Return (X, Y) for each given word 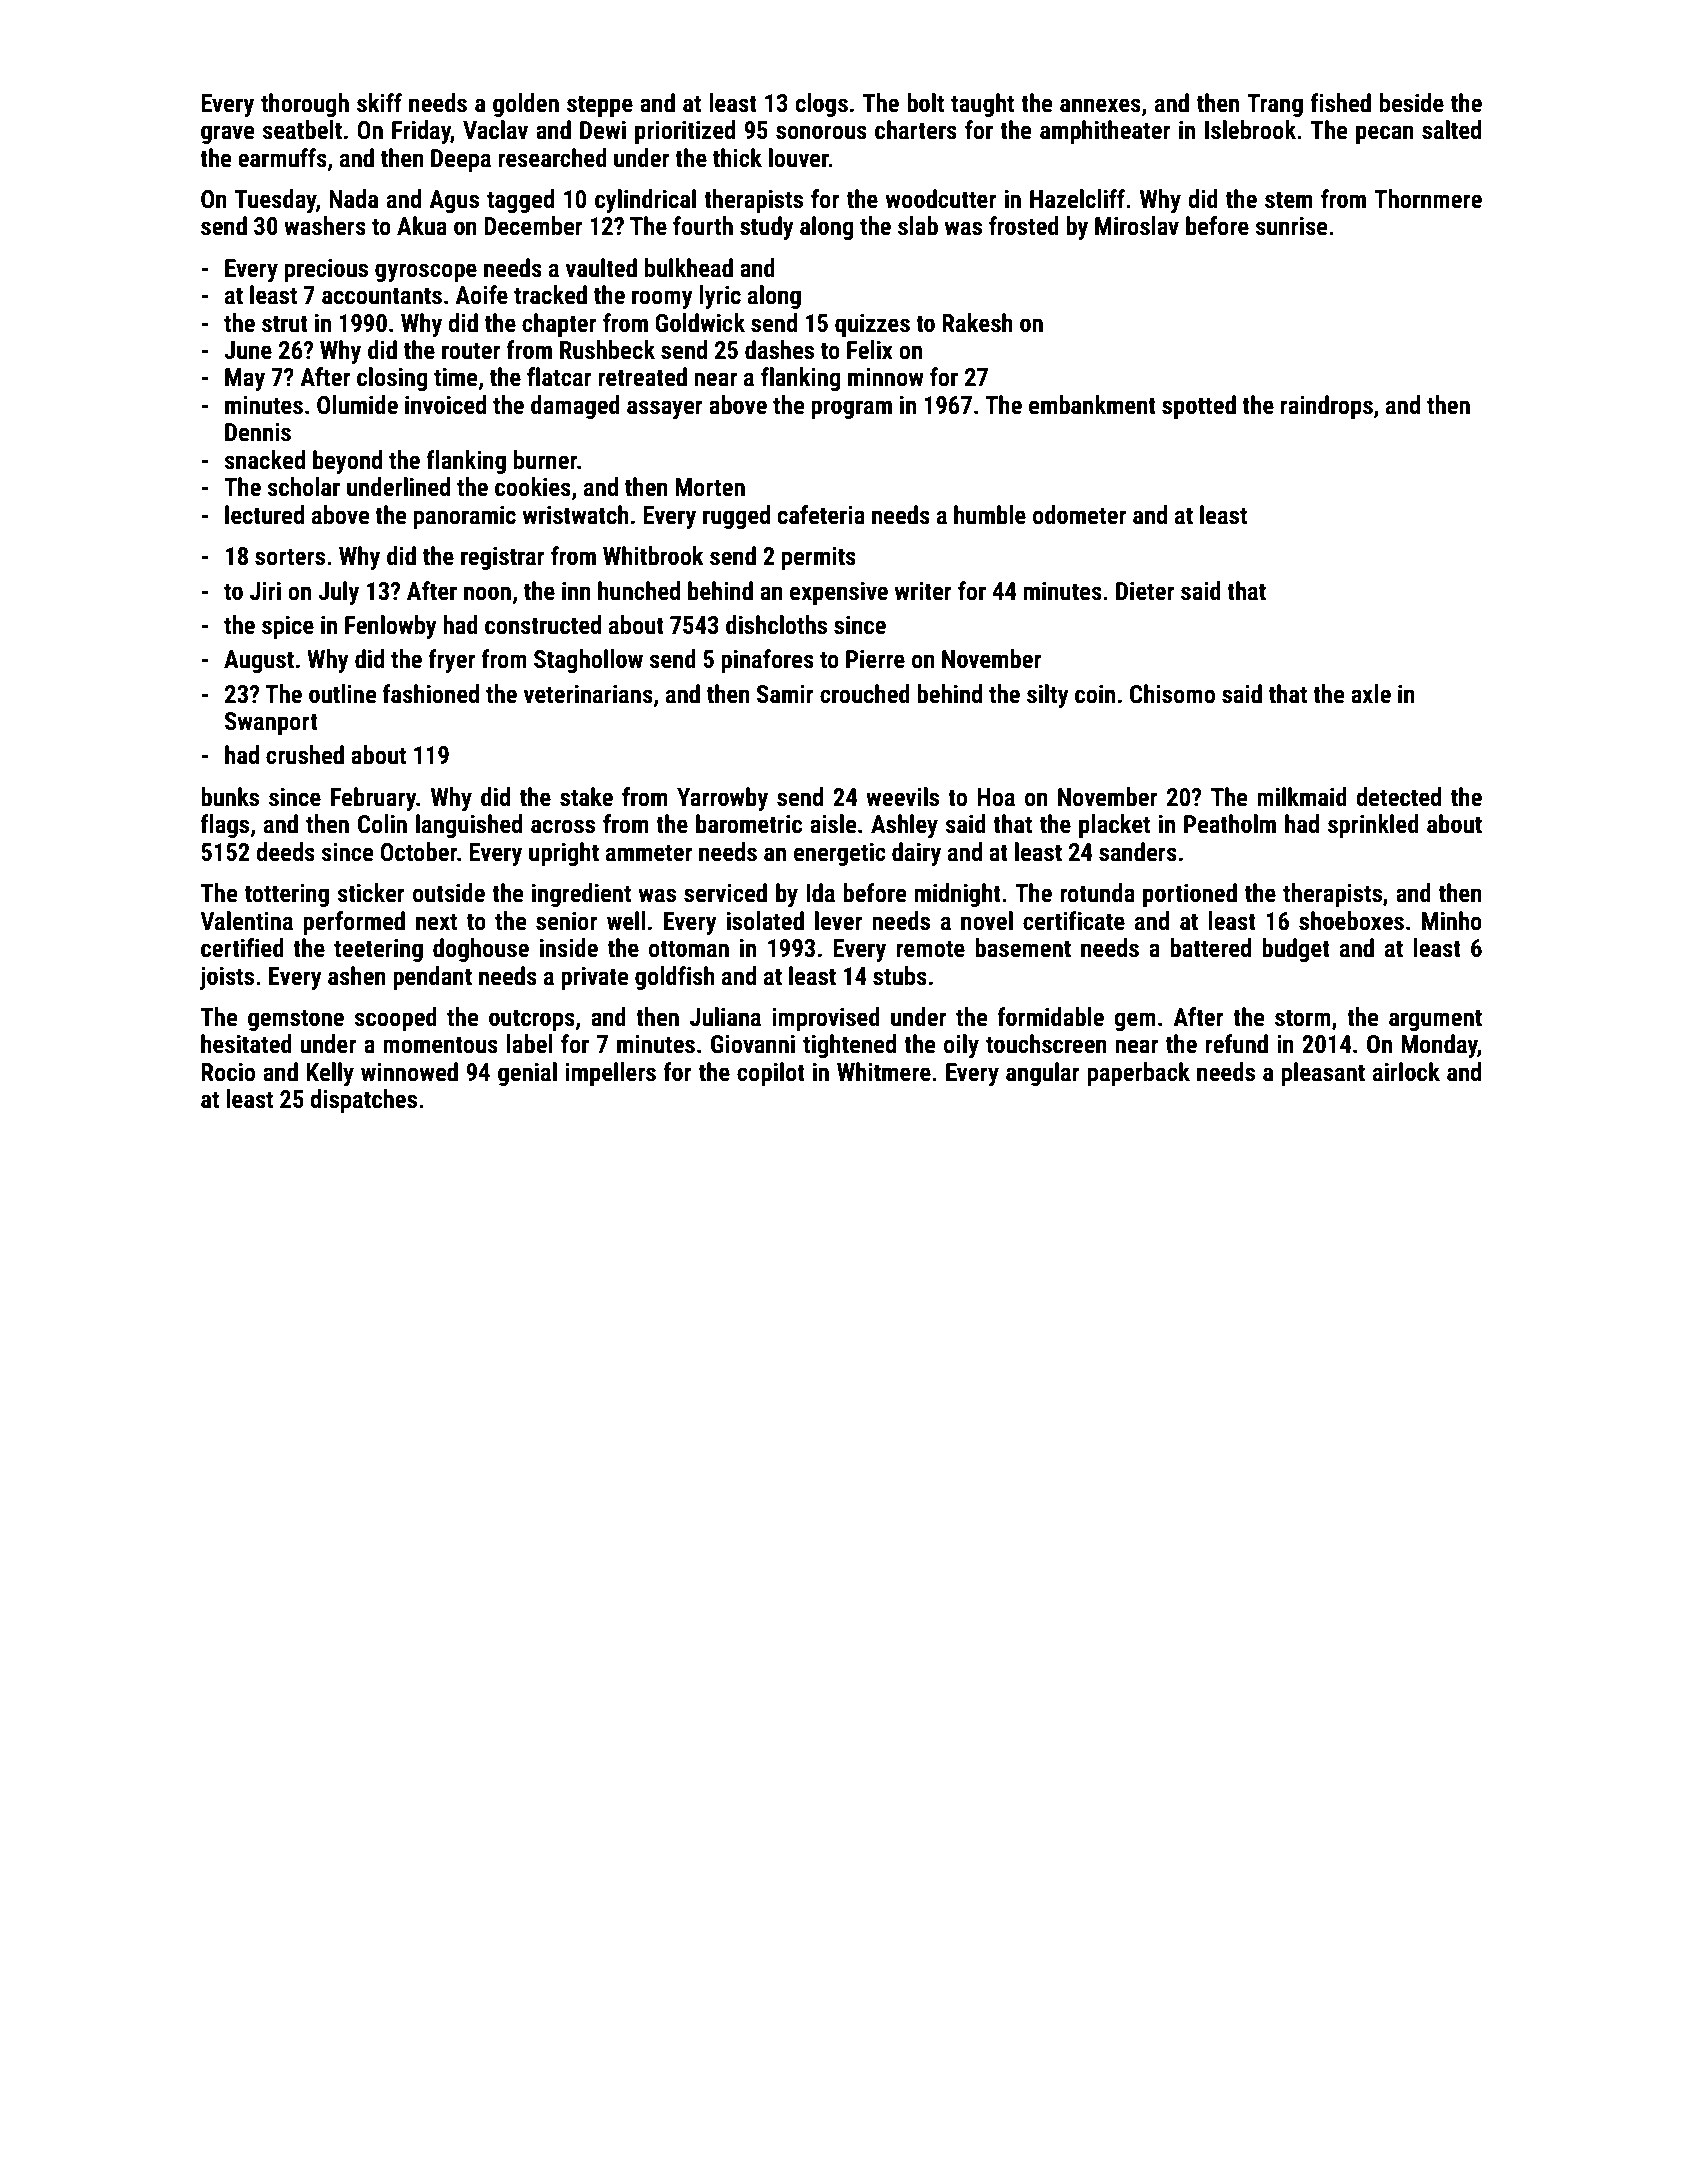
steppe (600, 106)
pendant (432, 978)
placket (1114, 826)
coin (1095, 694)
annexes (1100, 105)
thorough (305, 105)
